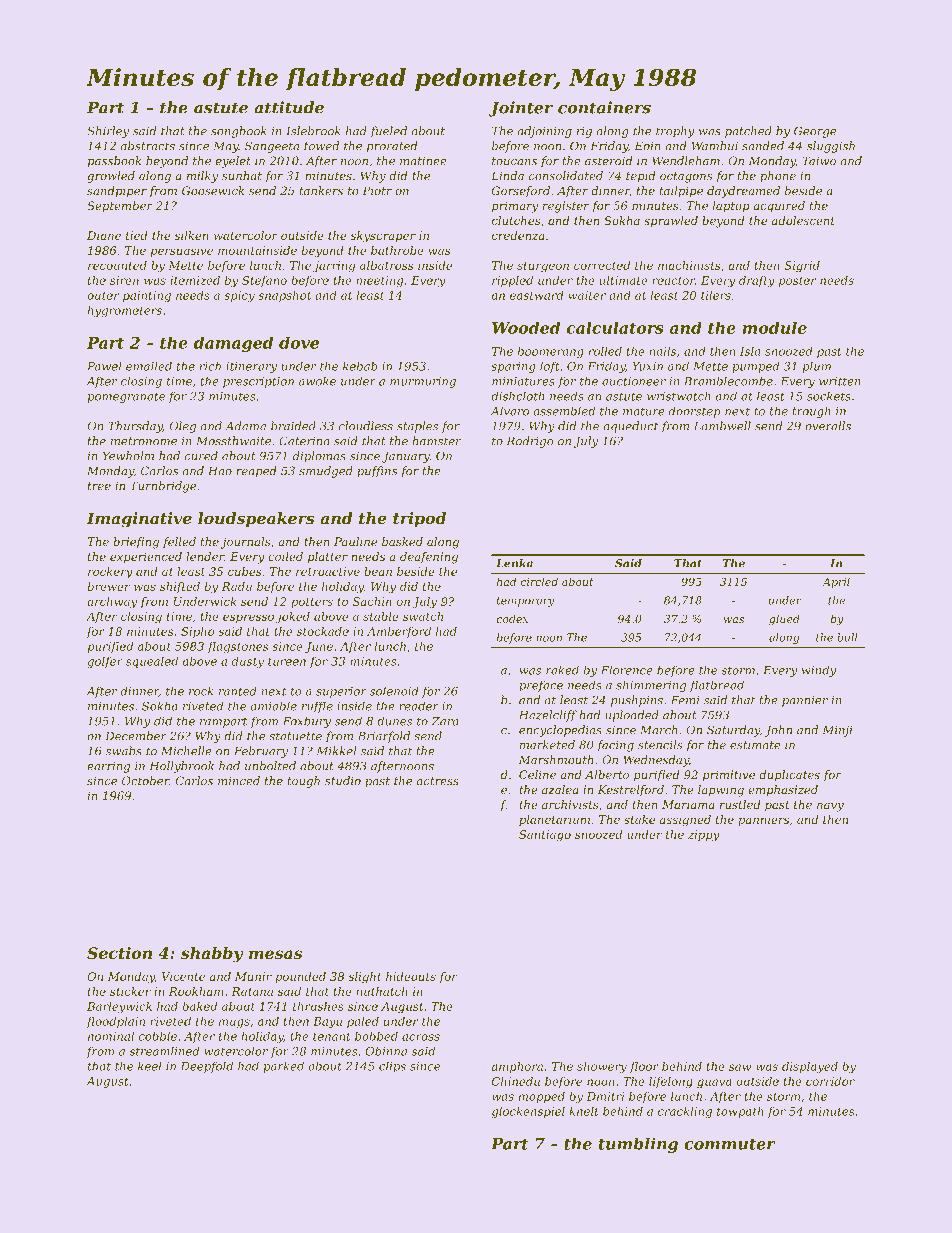 The width and height of the page is (952, 1233). What do you see at coordinates (837, 731) in the page?
I see `Minji` at bounding box center [837, 731].
